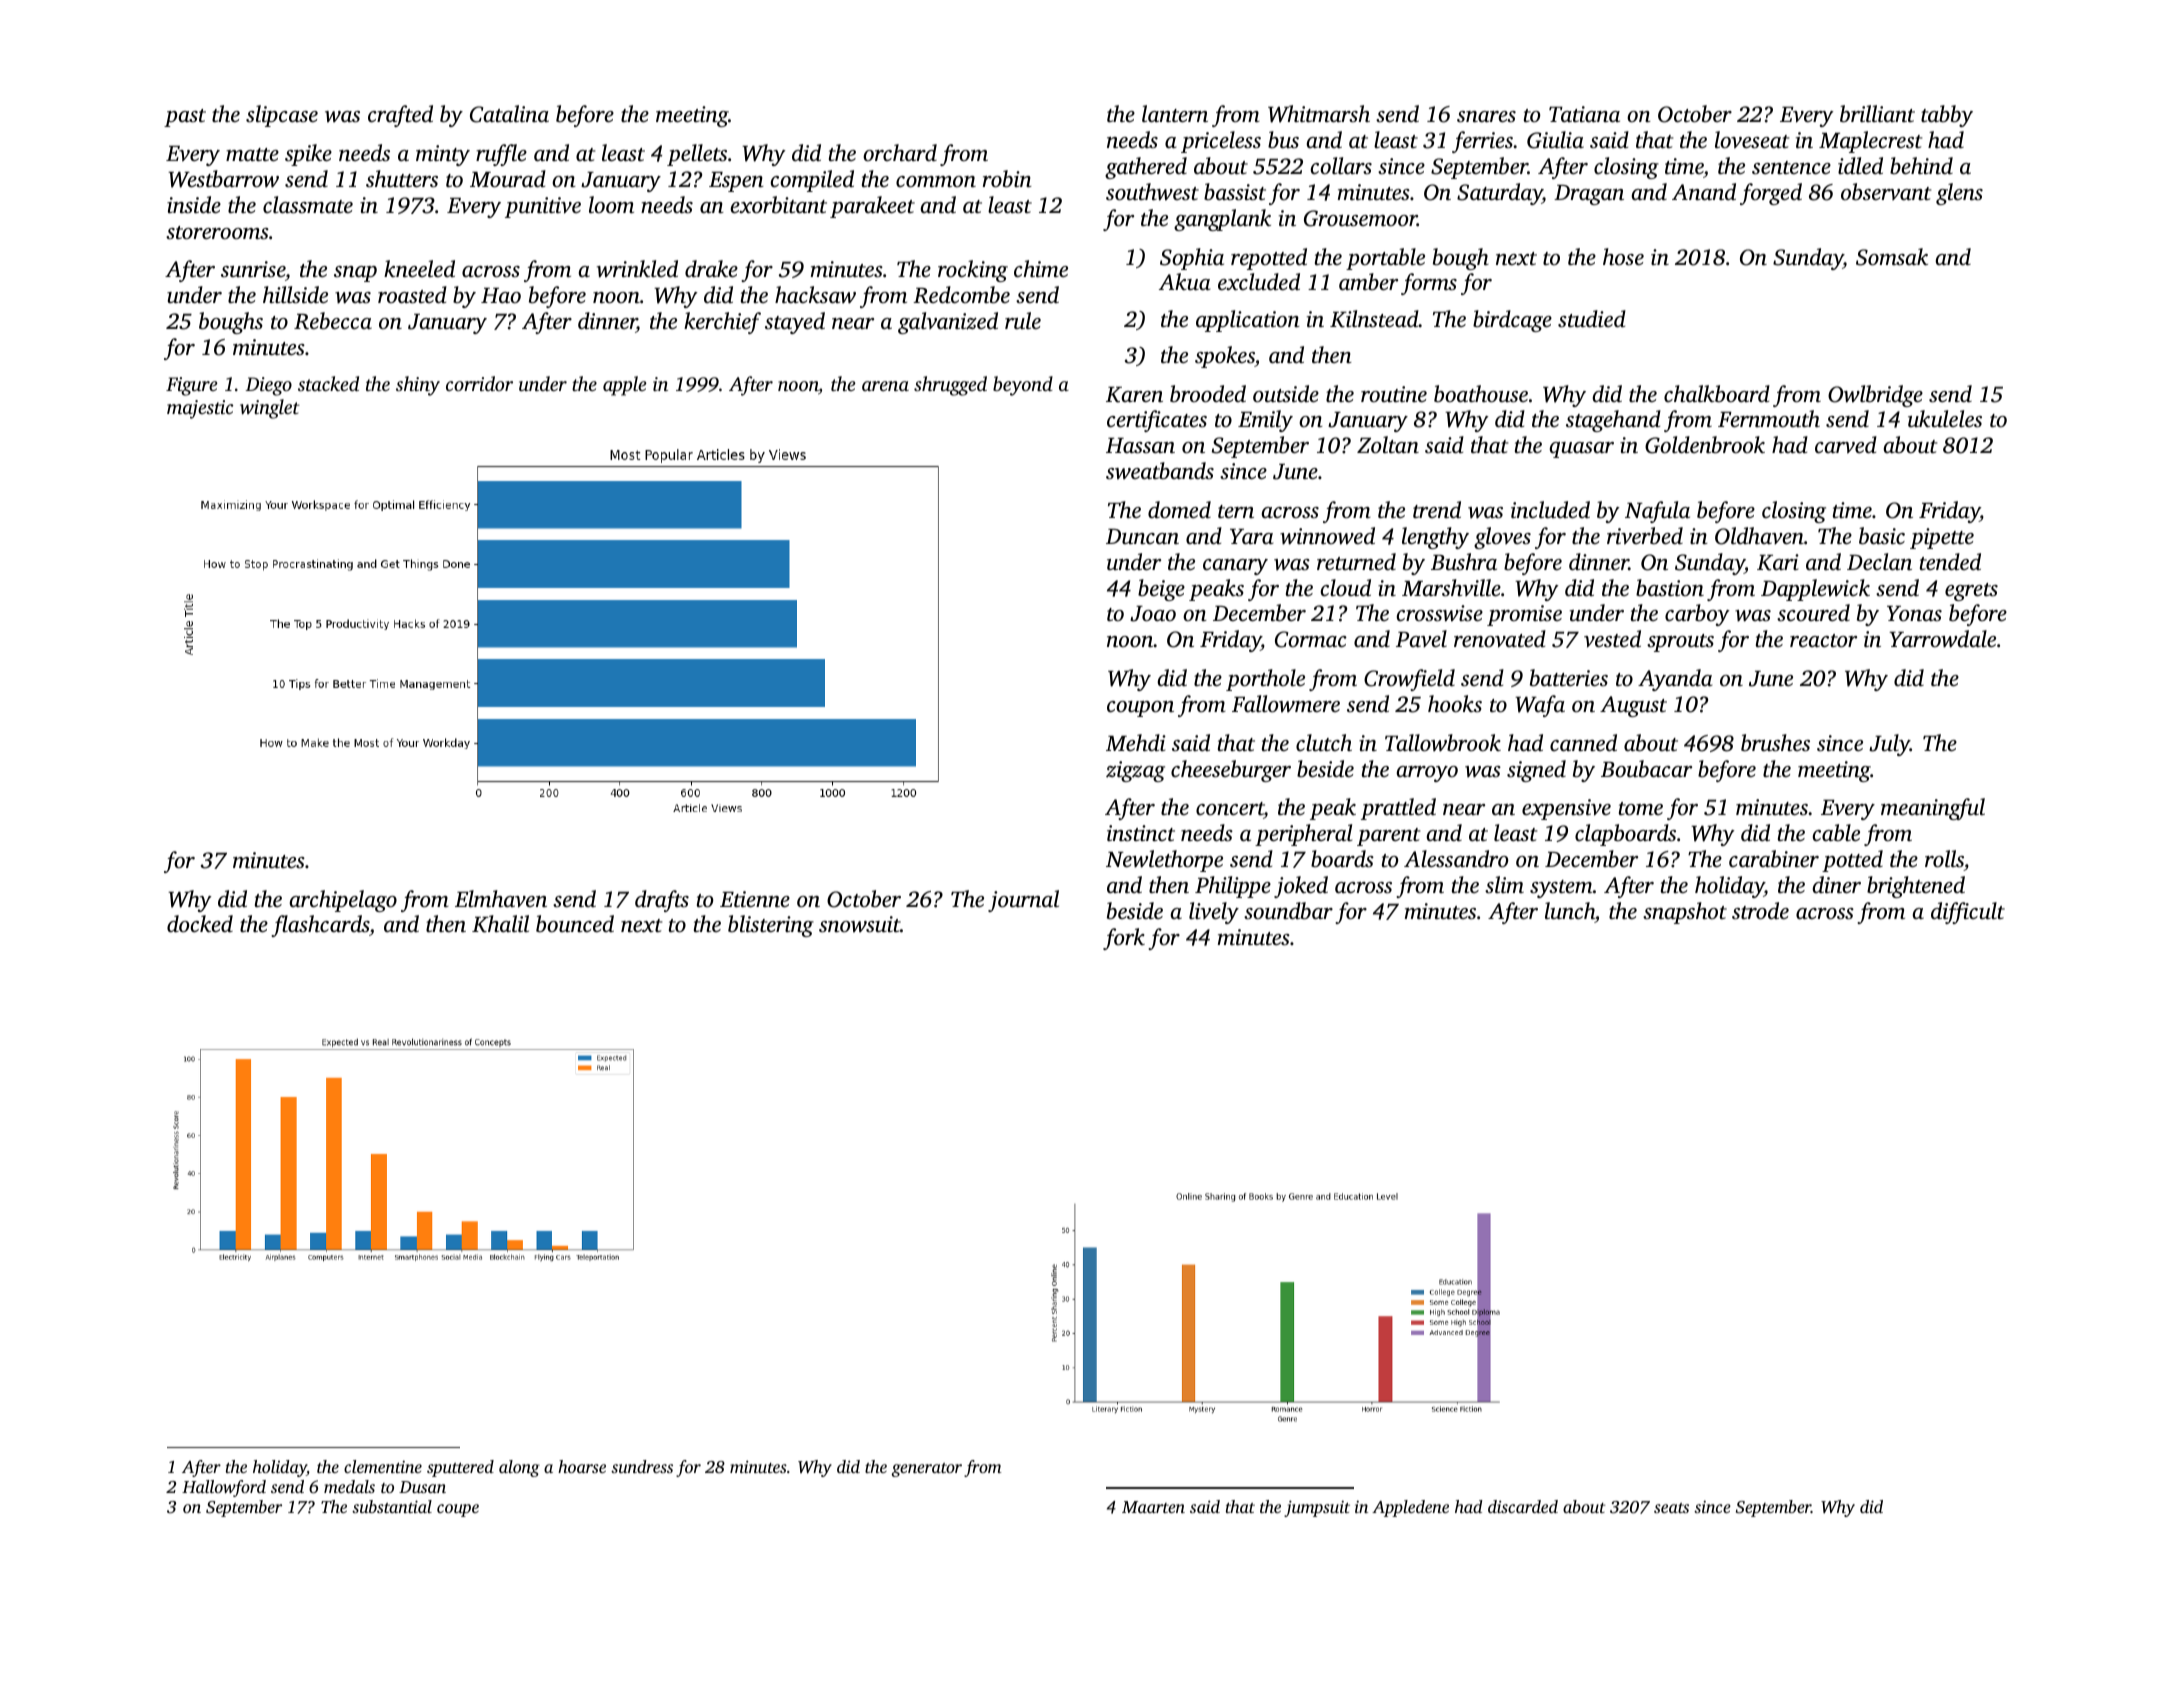 The width and height of the image is (2178, 1683). I want to click on arena, so click(885, 386).
